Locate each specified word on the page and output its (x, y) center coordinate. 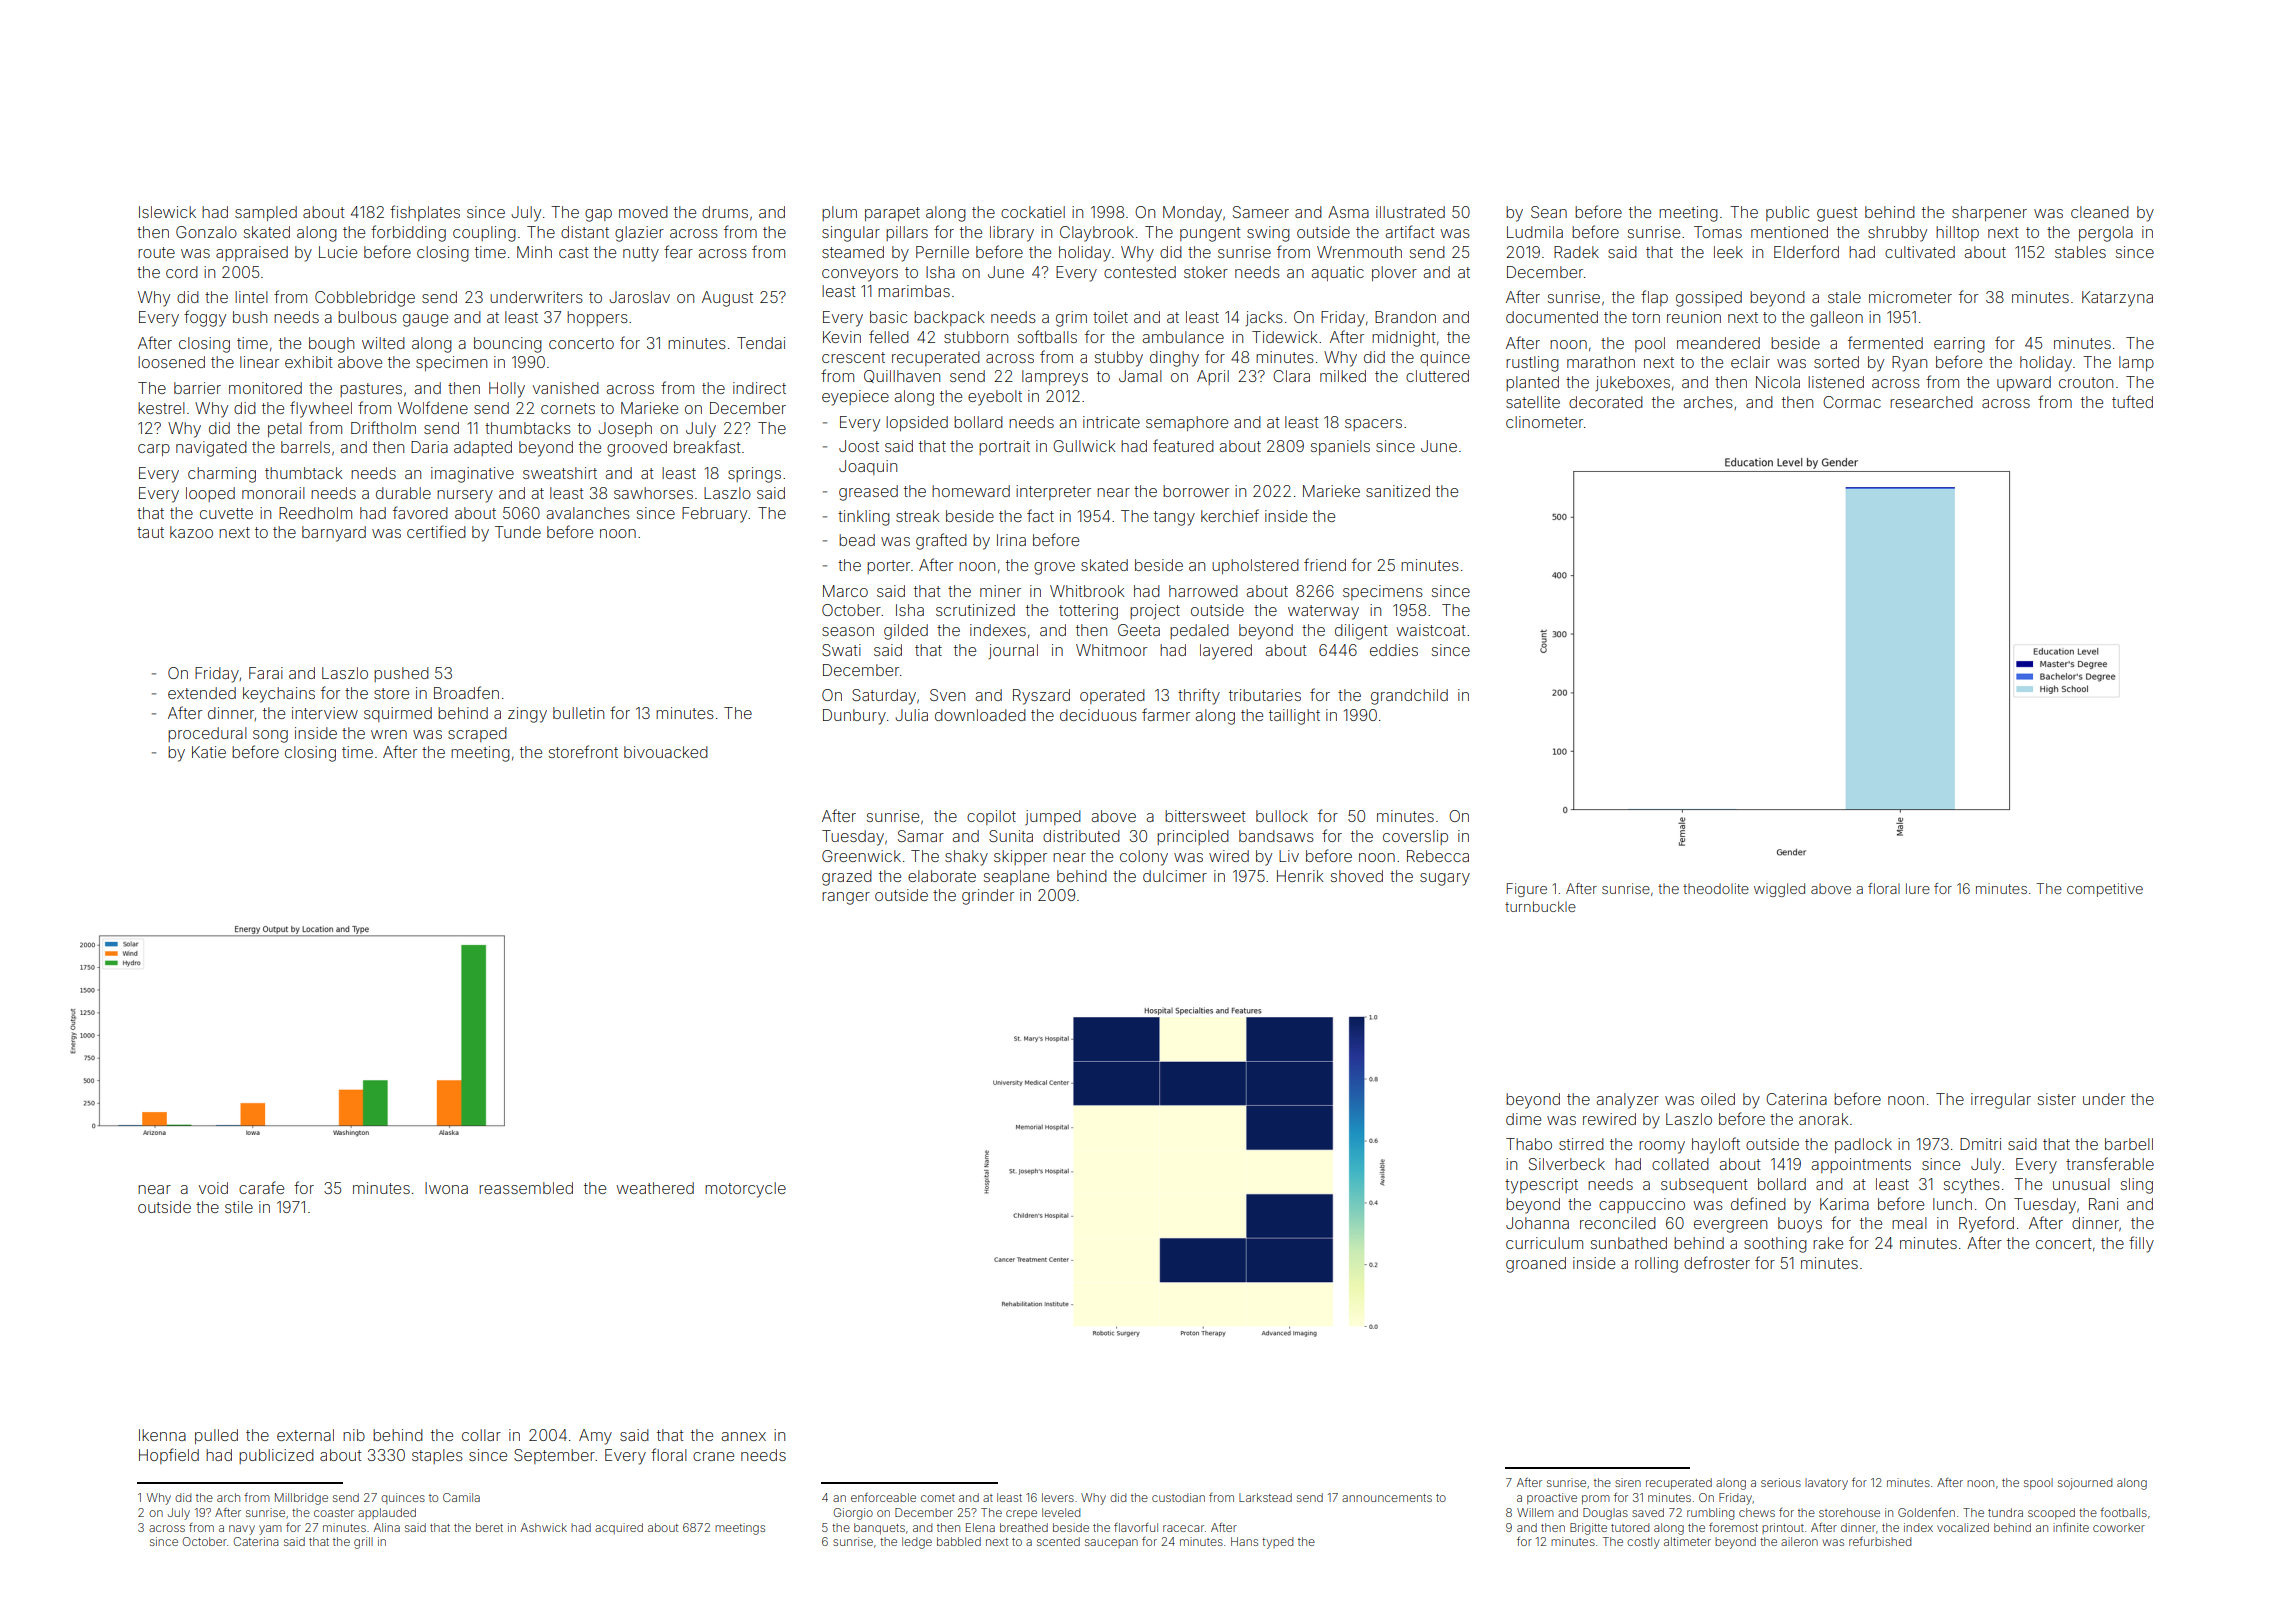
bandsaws (1276, 836)
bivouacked (666, 752)
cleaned (2100, 212)
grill (363, 1543)
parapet (892, 214)
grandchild (1409, 697)
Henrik (1300, 876)
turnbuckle (1540, 906)
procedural (207, 734)
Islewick (167, 212)
